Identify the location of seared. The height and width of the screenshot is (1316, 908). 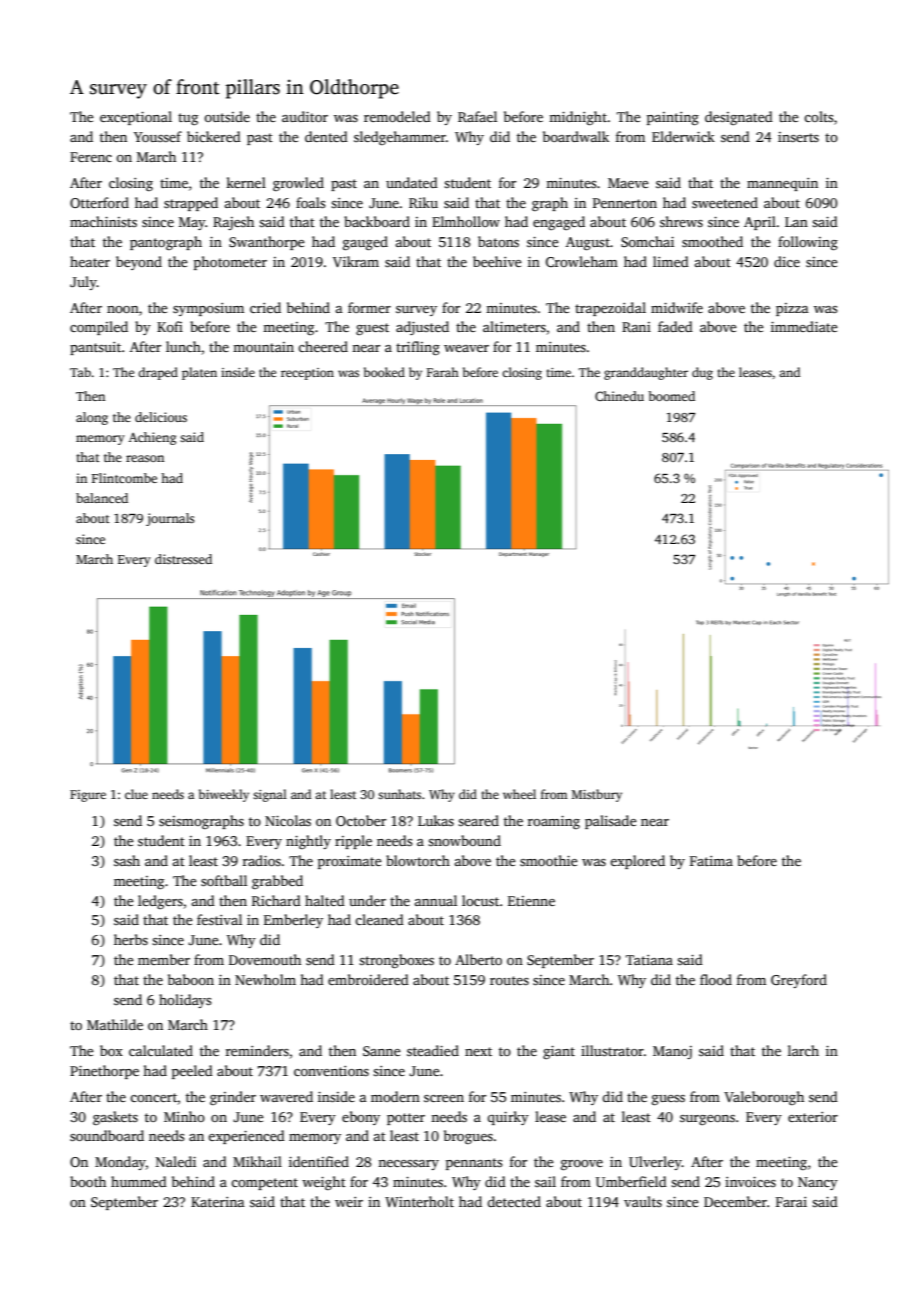
(478, 820).
